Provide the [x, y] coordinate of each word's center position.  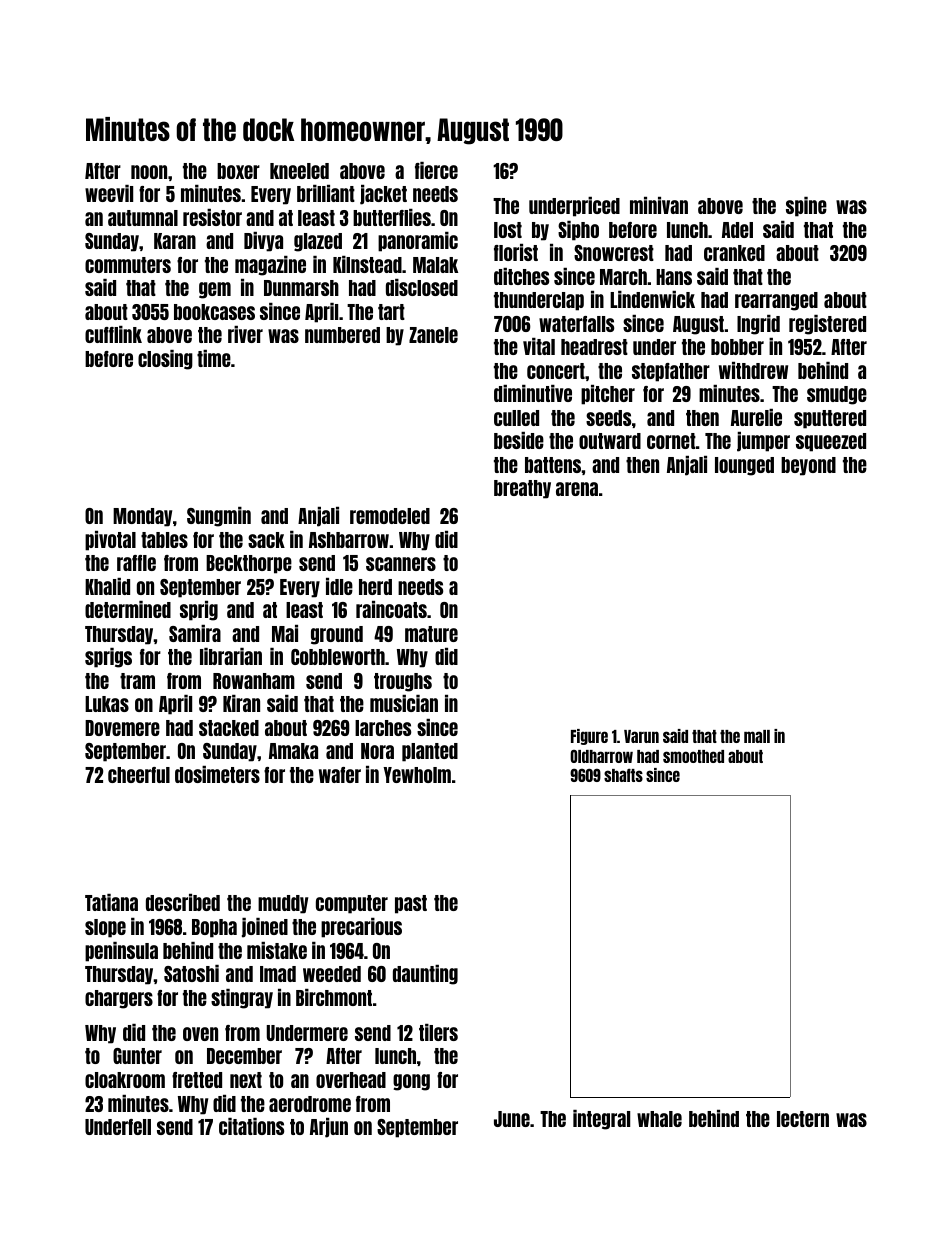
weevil [109, 193]
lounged [744, 466]
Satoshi [191, 973]
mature [431, 634]
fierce [436, 170]
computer [352, 904]
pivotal [110, 541]
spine [806, 207]
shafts [623, 775]
